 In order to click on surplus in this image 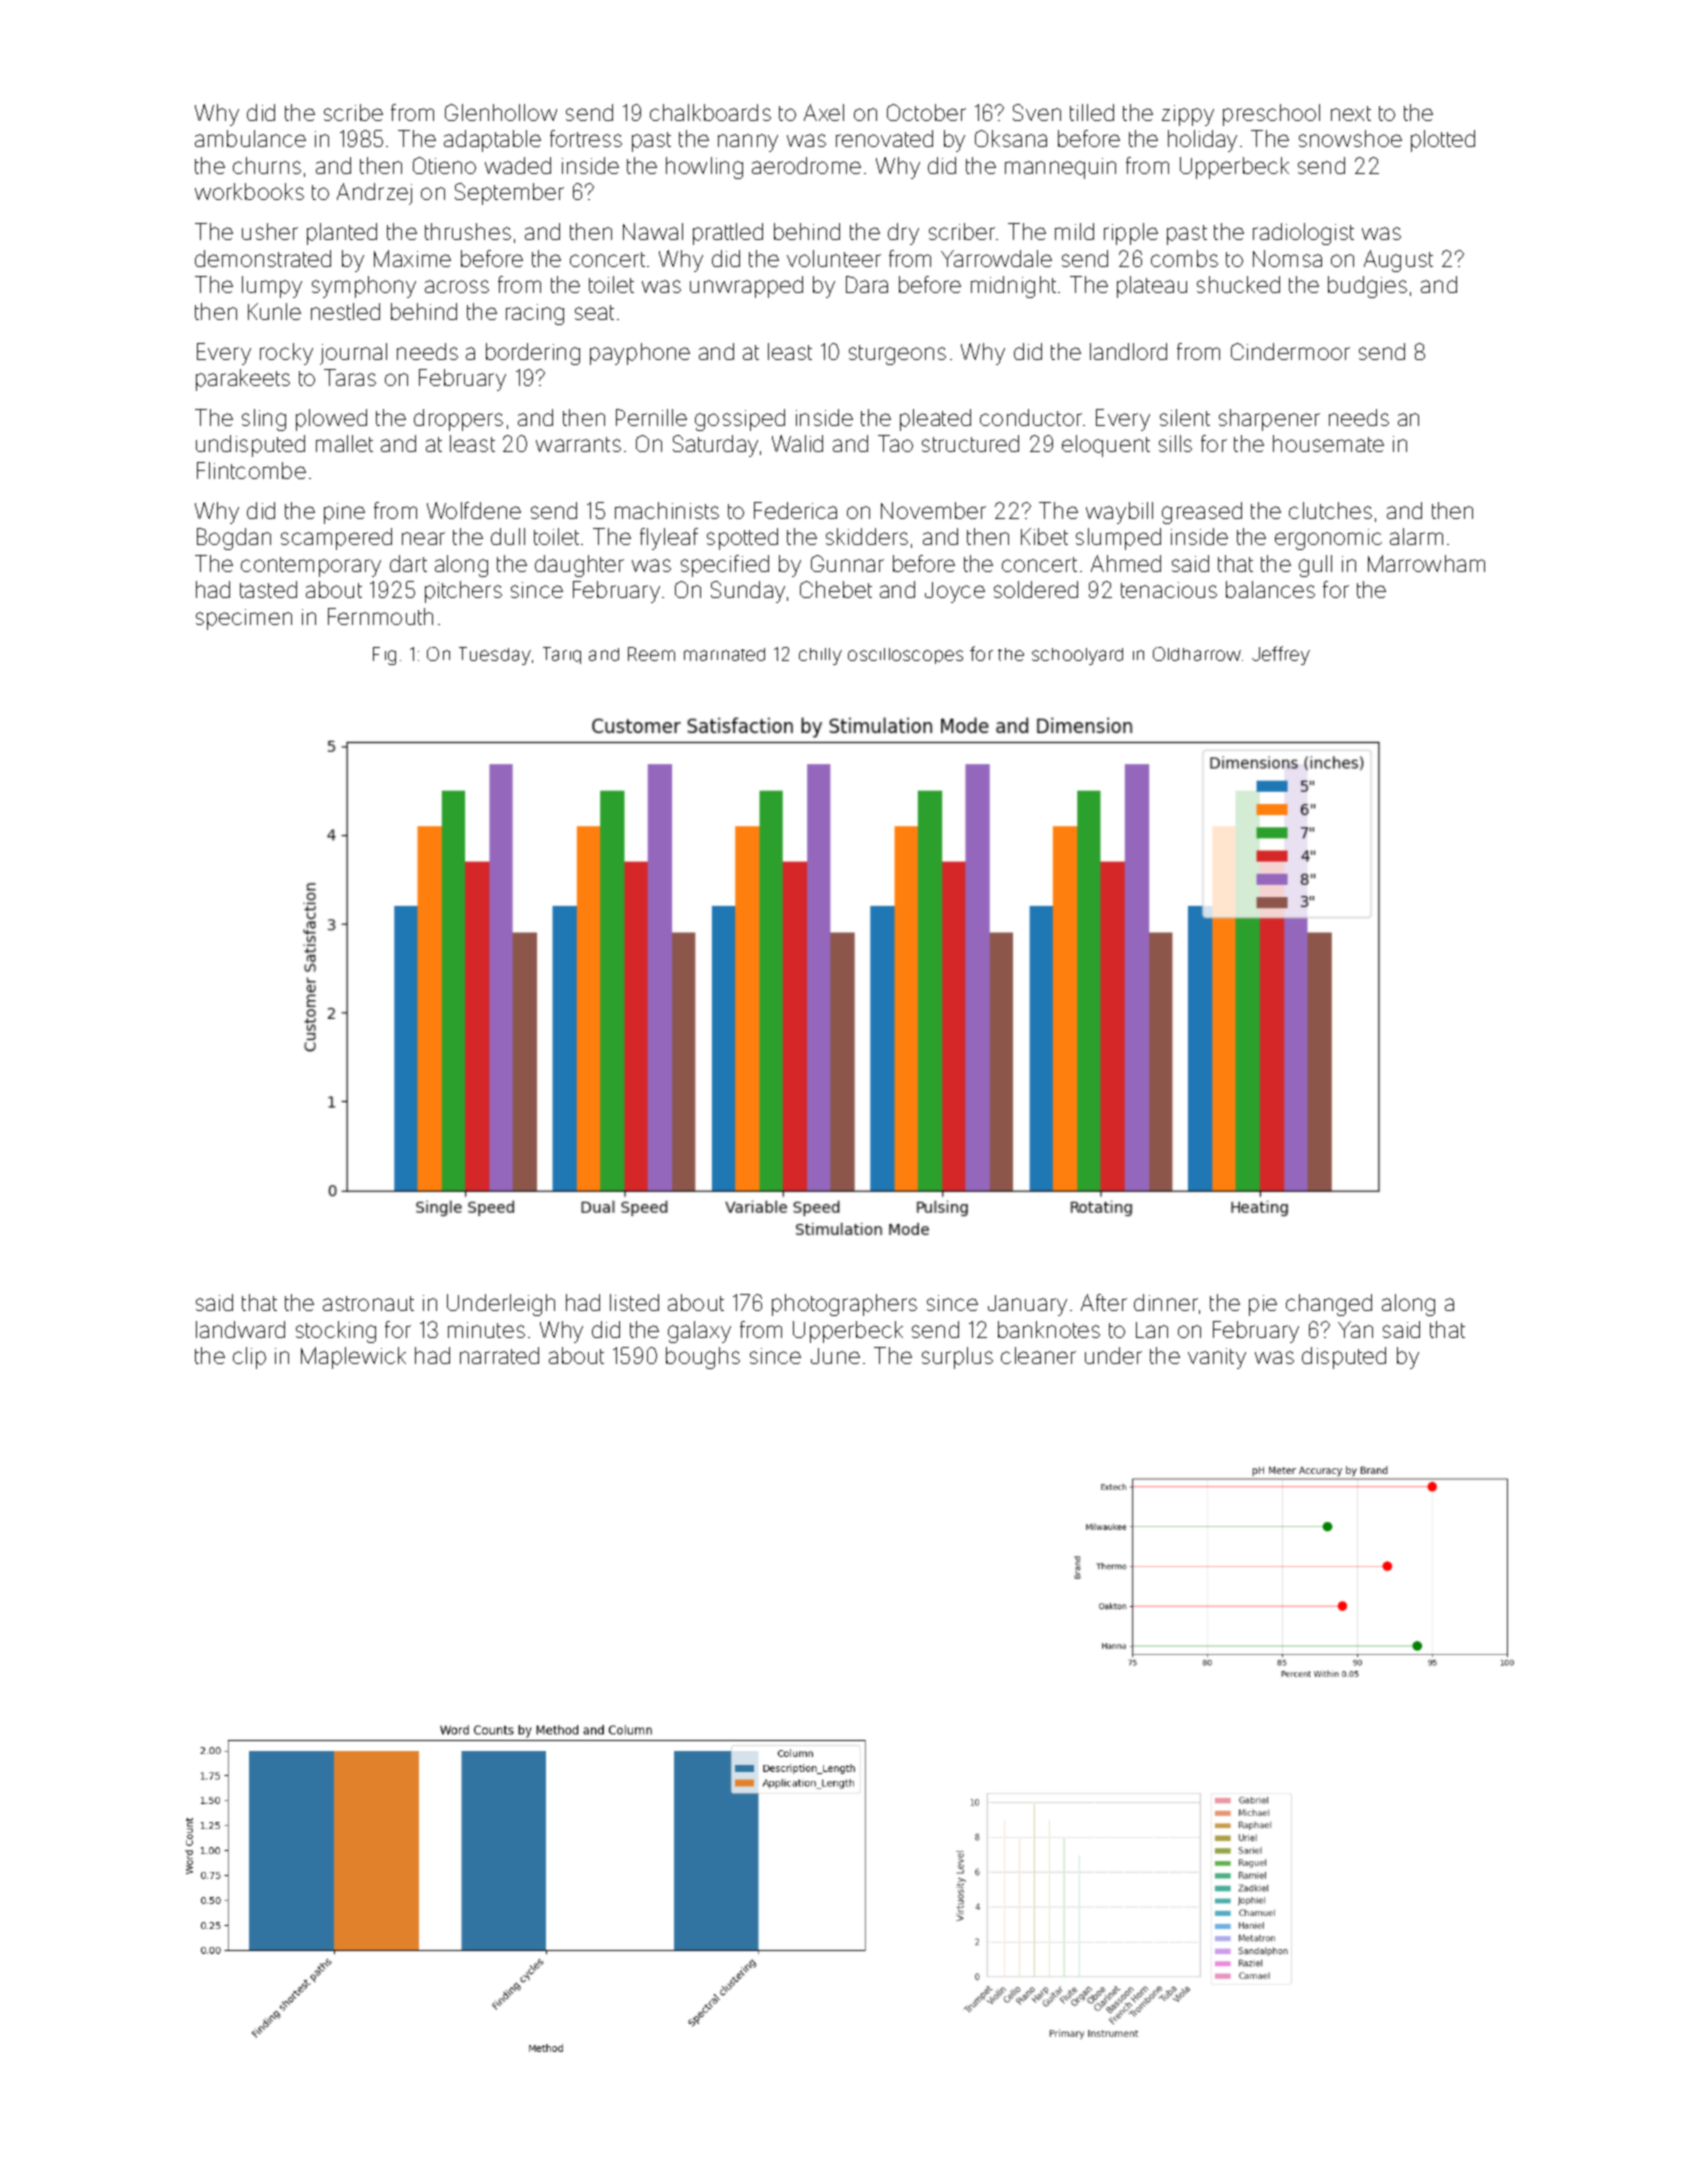, I will do `click(957, 1358)`.
